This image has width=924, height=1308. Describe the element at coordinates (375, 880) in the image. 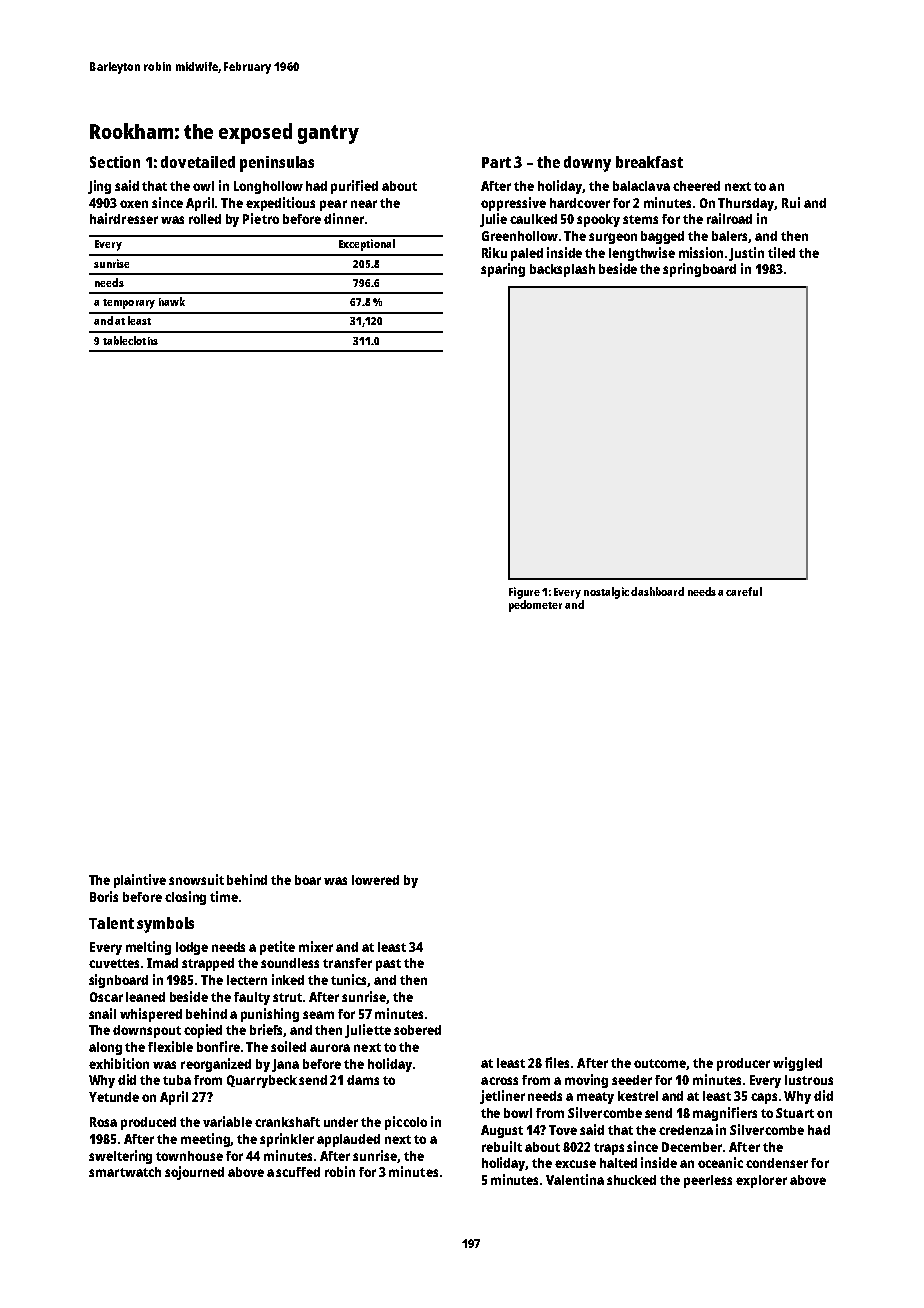

I see `lowered` at that location.
